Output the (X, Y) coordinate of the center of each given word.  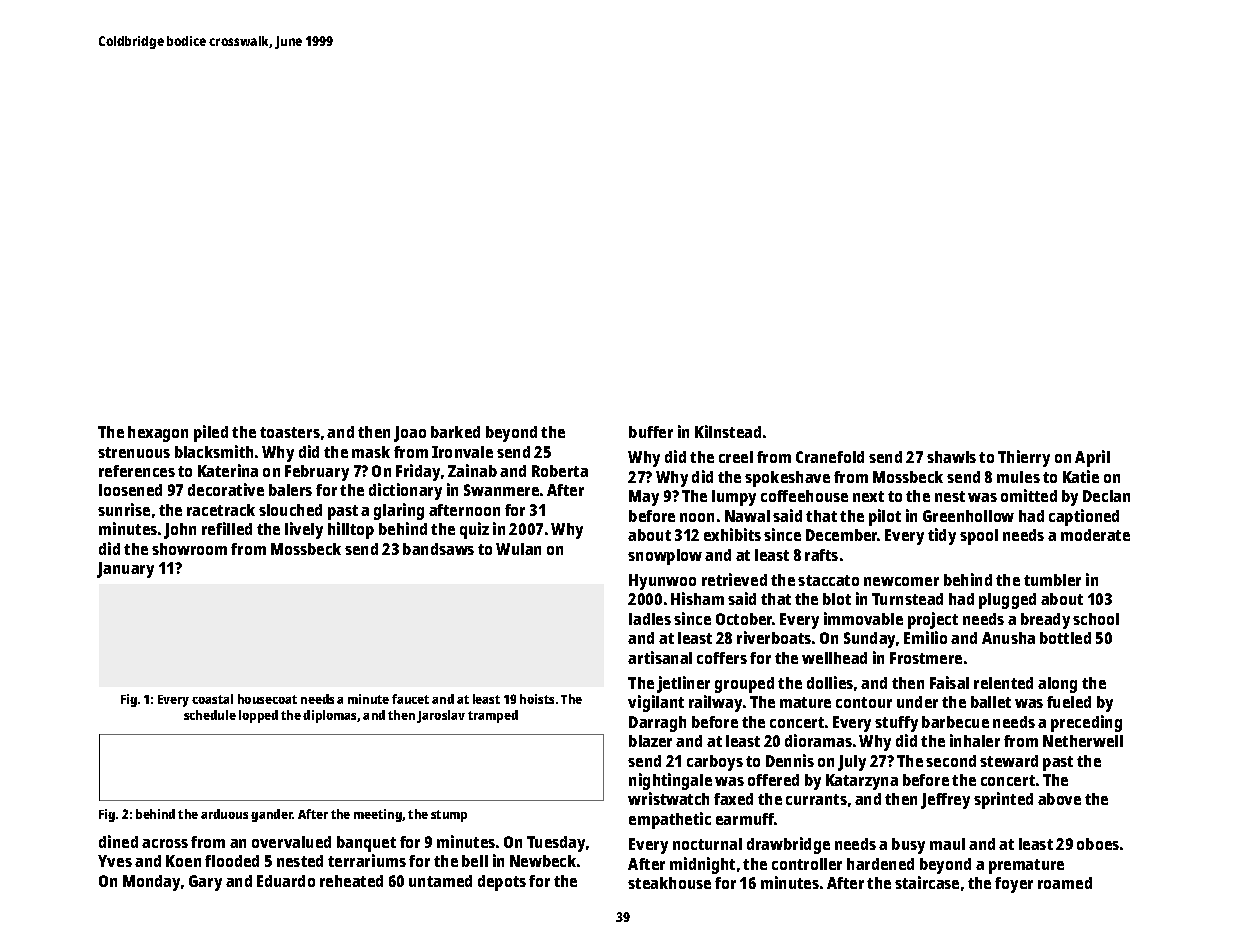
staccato (828, 580)
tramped (493, 716)
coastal (212, 699)
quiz (474, 530)
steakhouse (669, 883)
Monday (151, 883)
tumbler (1052, 580)
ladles (650, 619)
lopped (258, 716)
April (1092, 458)
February (317, 473)
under (917, 702)
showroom (189, 549)
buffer (651, 432)
